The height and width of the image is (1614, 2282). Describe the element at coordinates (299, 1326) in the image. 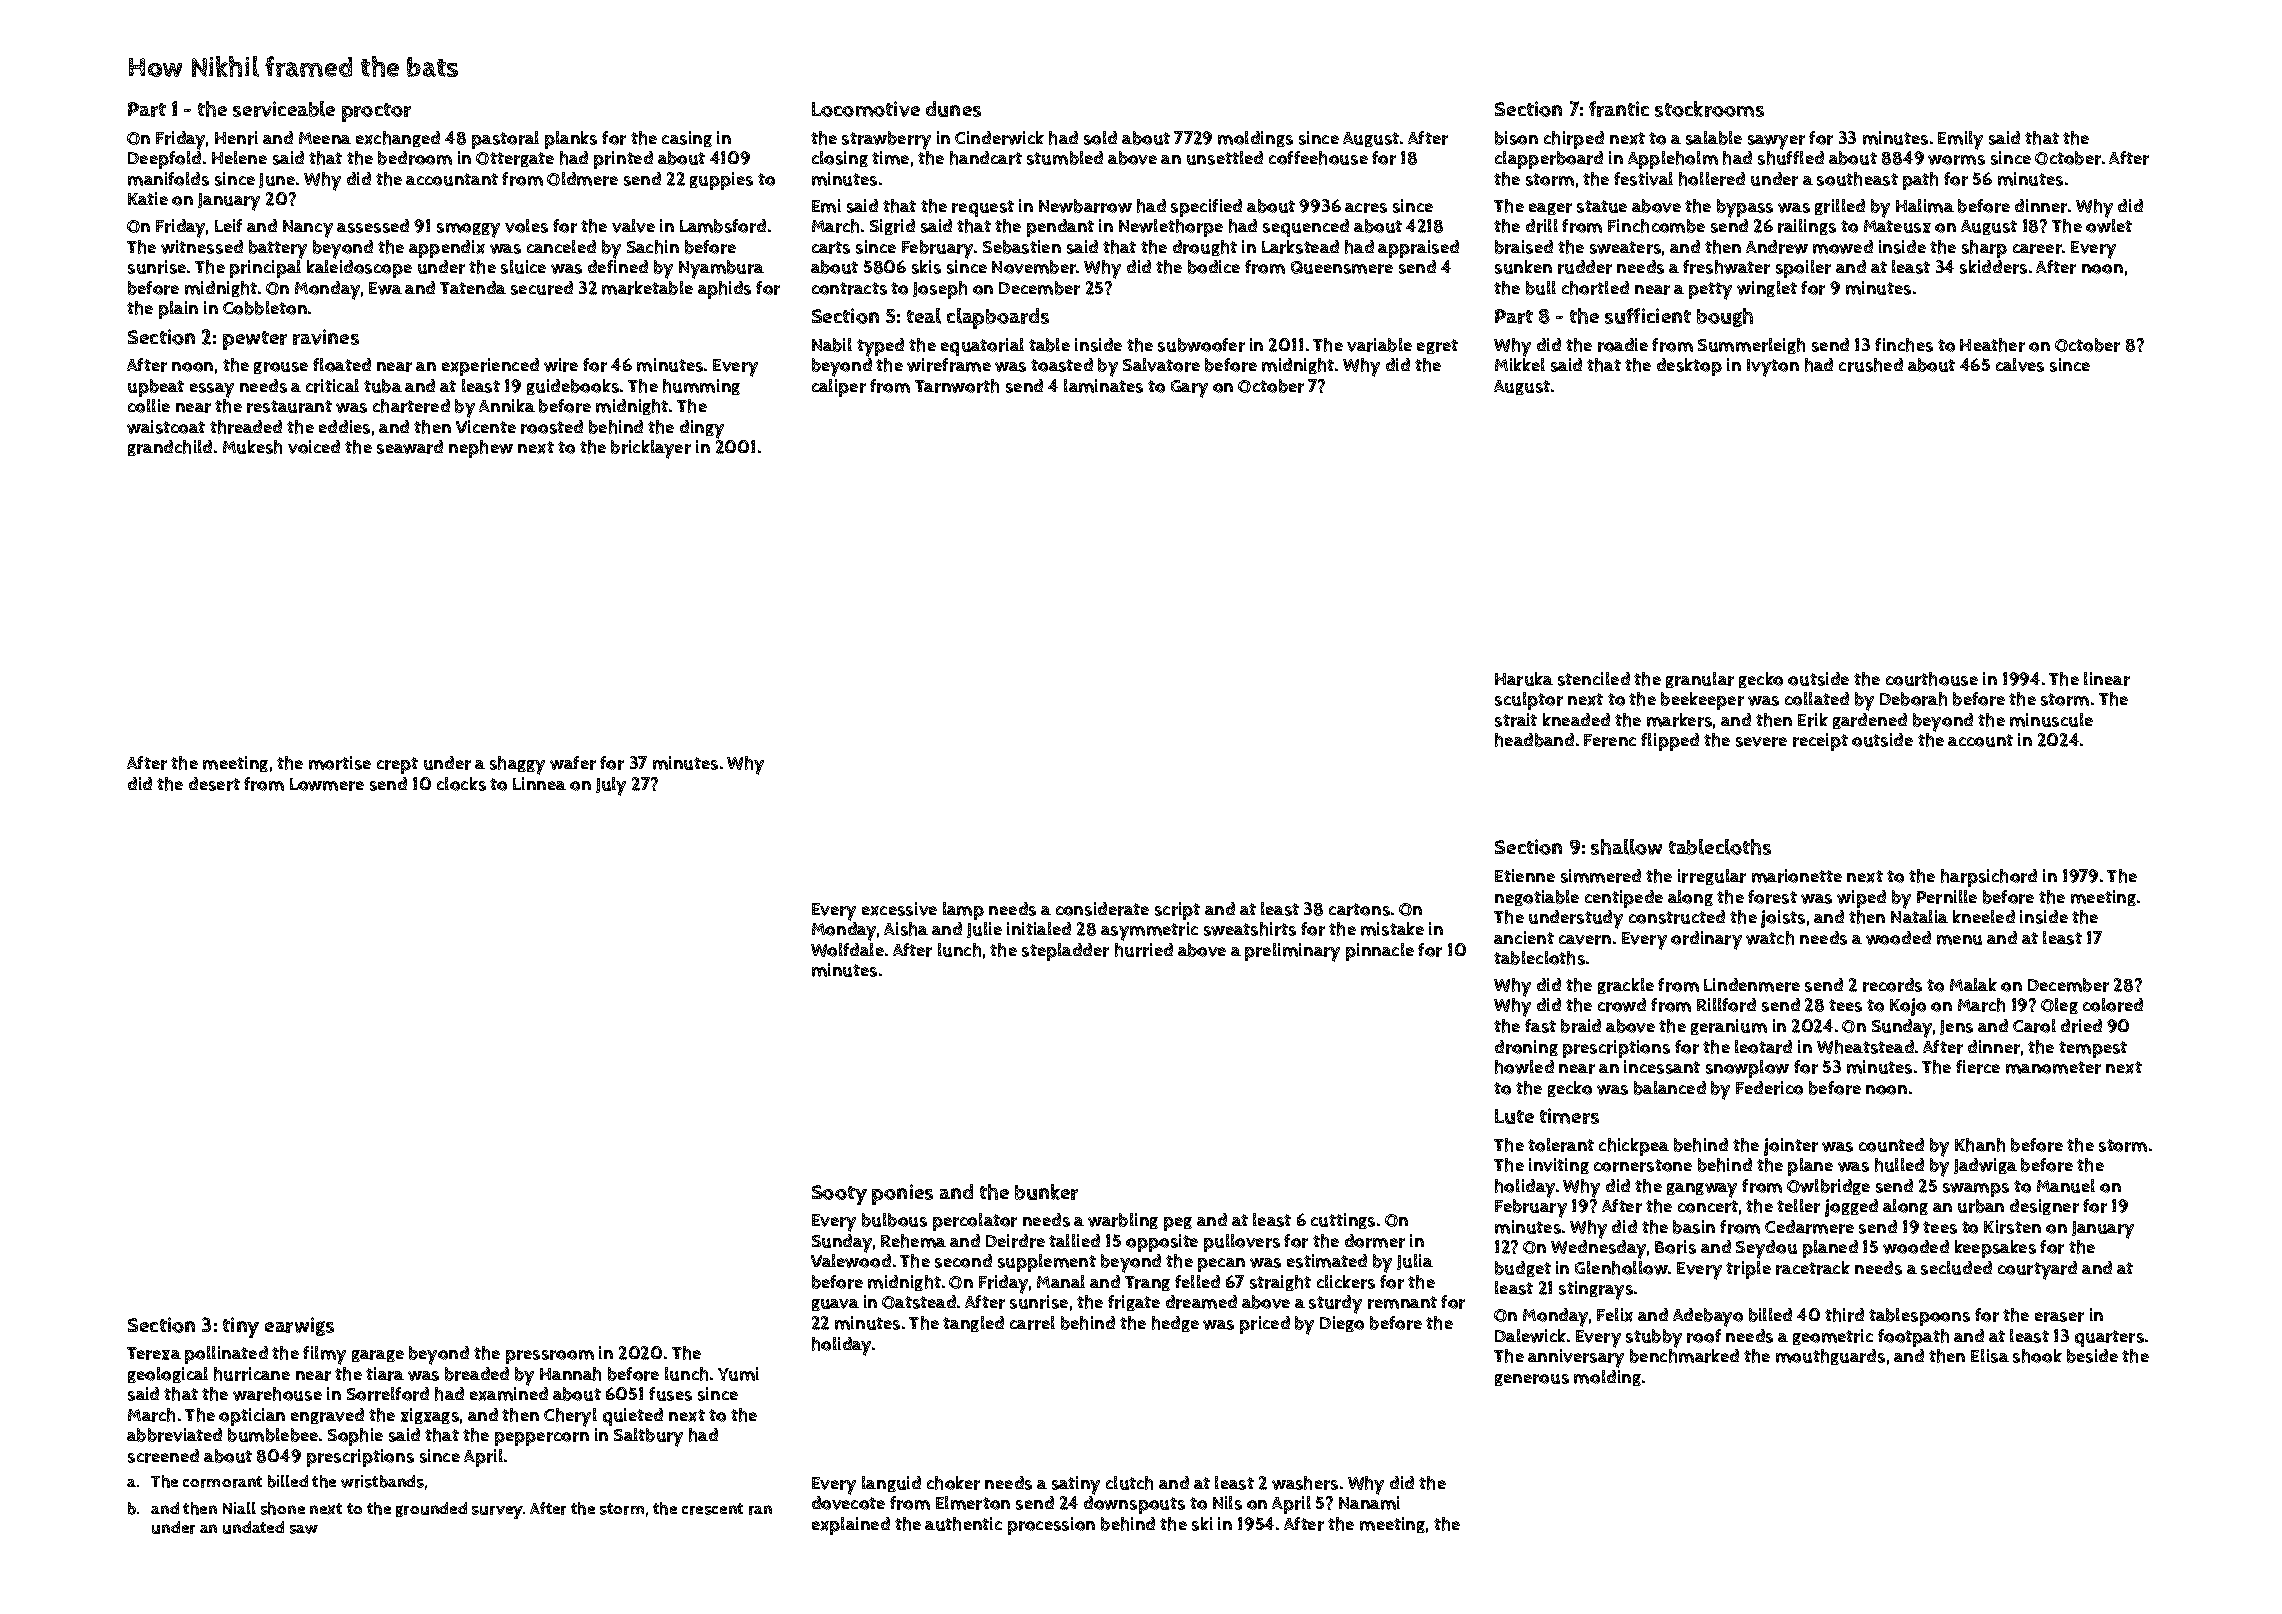

I see `earwigs` at that location.
